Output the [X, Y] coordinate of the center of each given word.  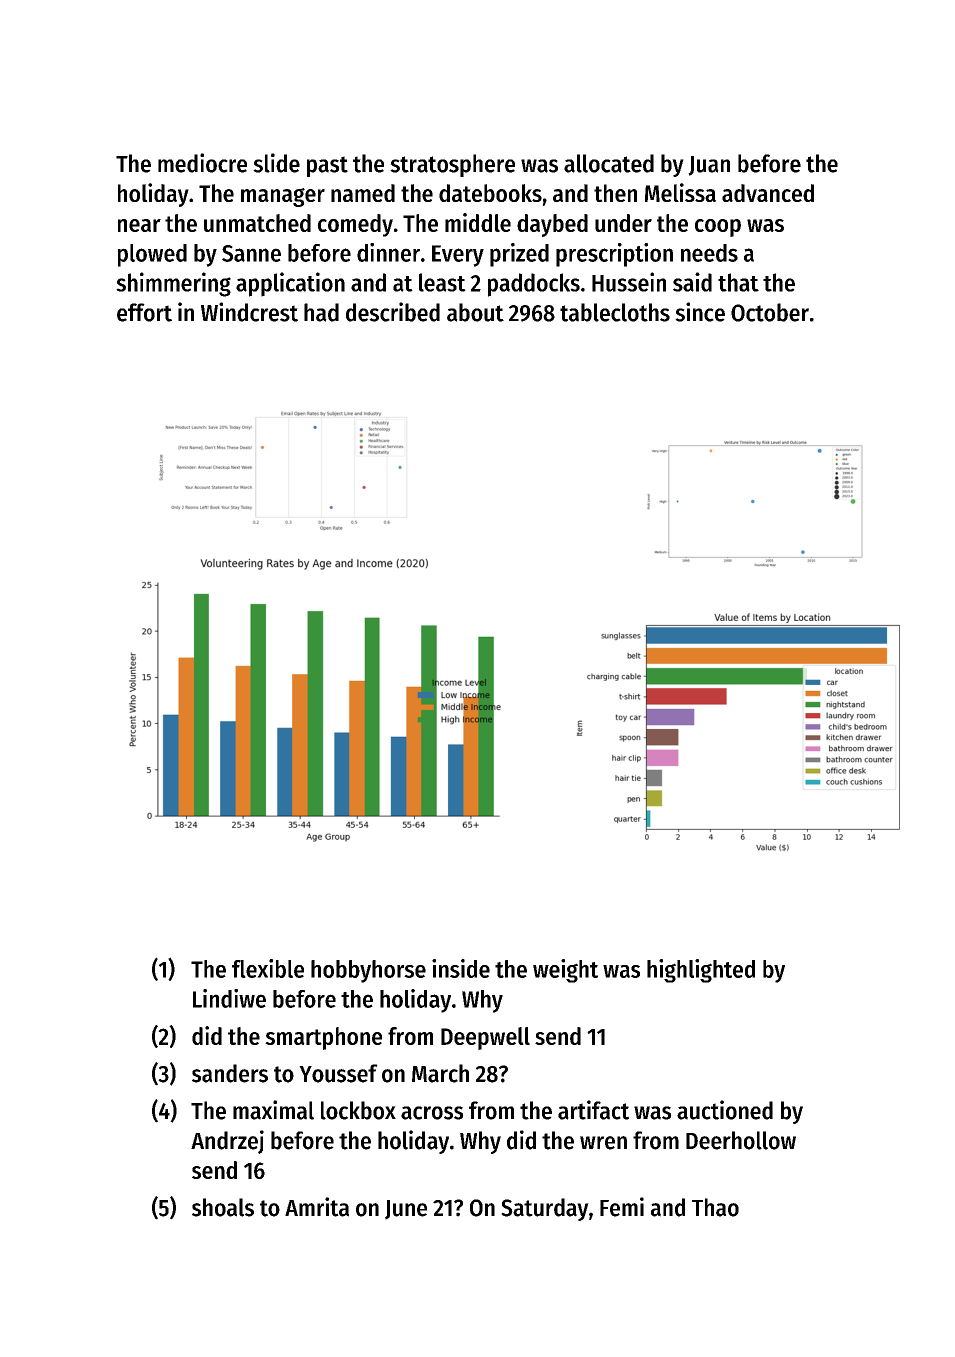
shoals [223, 1207]
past [327, 166]
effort [144, 312]
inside [461, 968]
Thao [715, 1207]
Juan [709, 166]
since [700, 312]
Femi [622, 1207]
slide [276, 163]
